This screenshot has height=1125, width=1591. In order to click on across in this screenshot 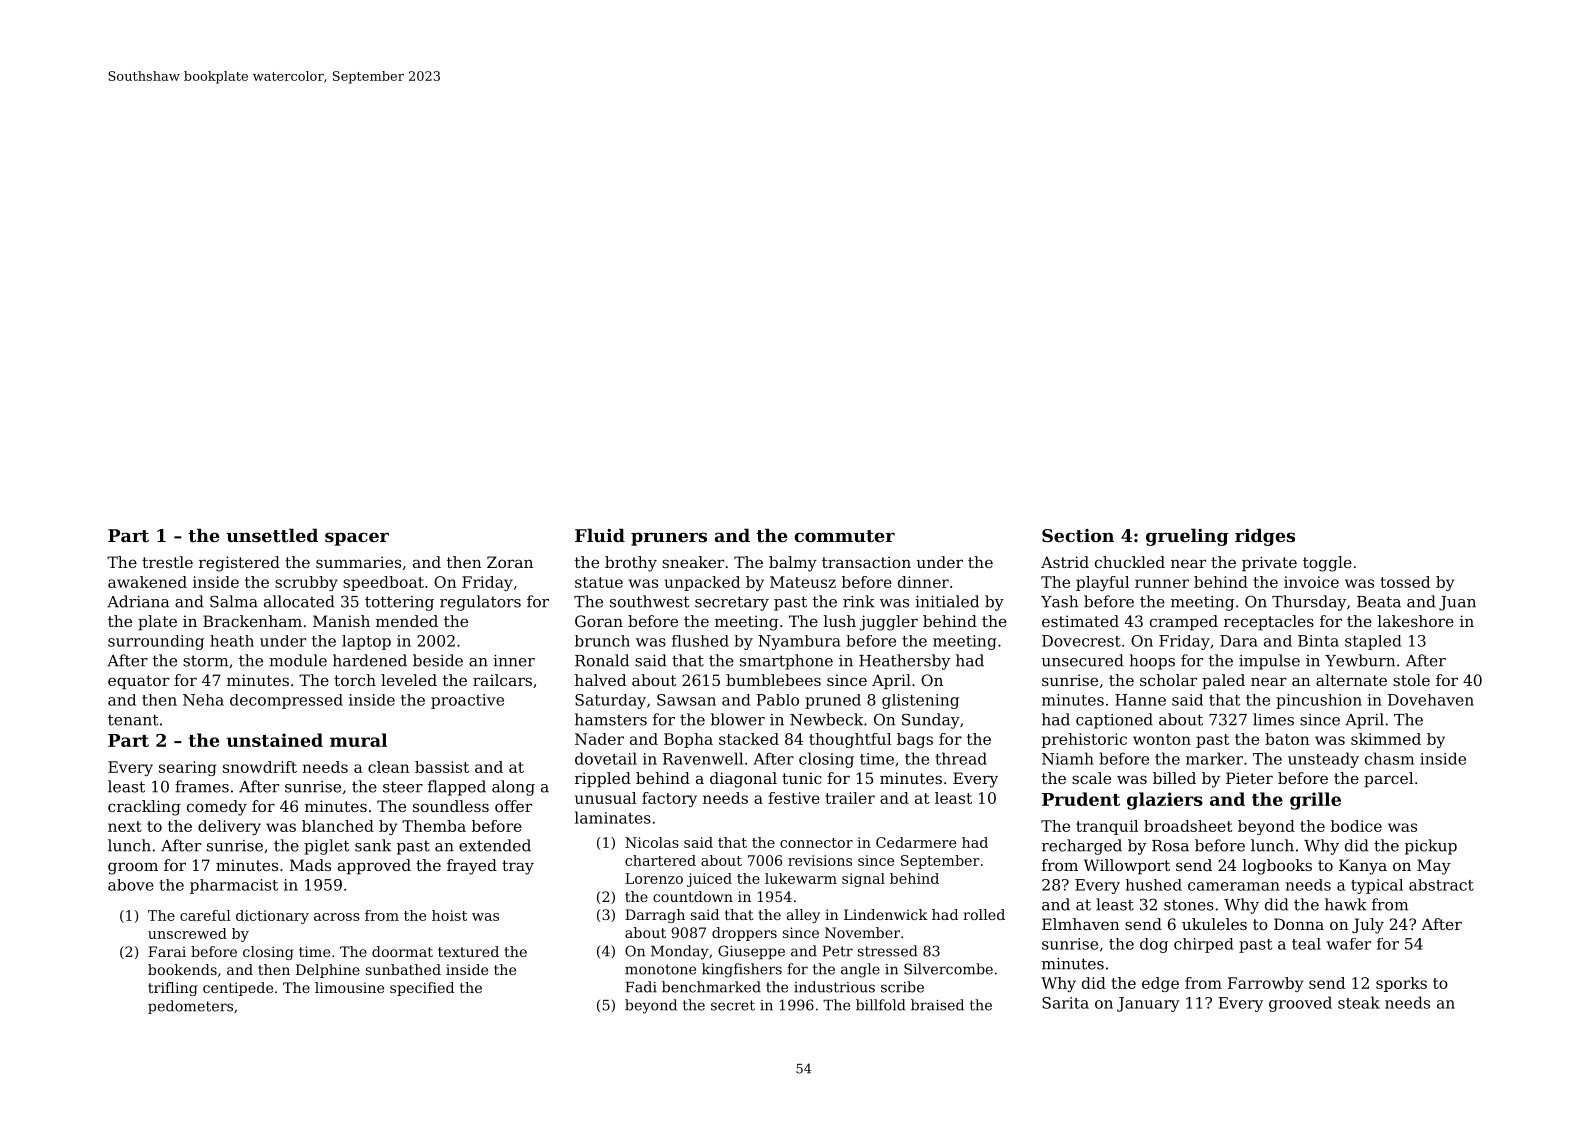, I will do `click(337, 917)`.
